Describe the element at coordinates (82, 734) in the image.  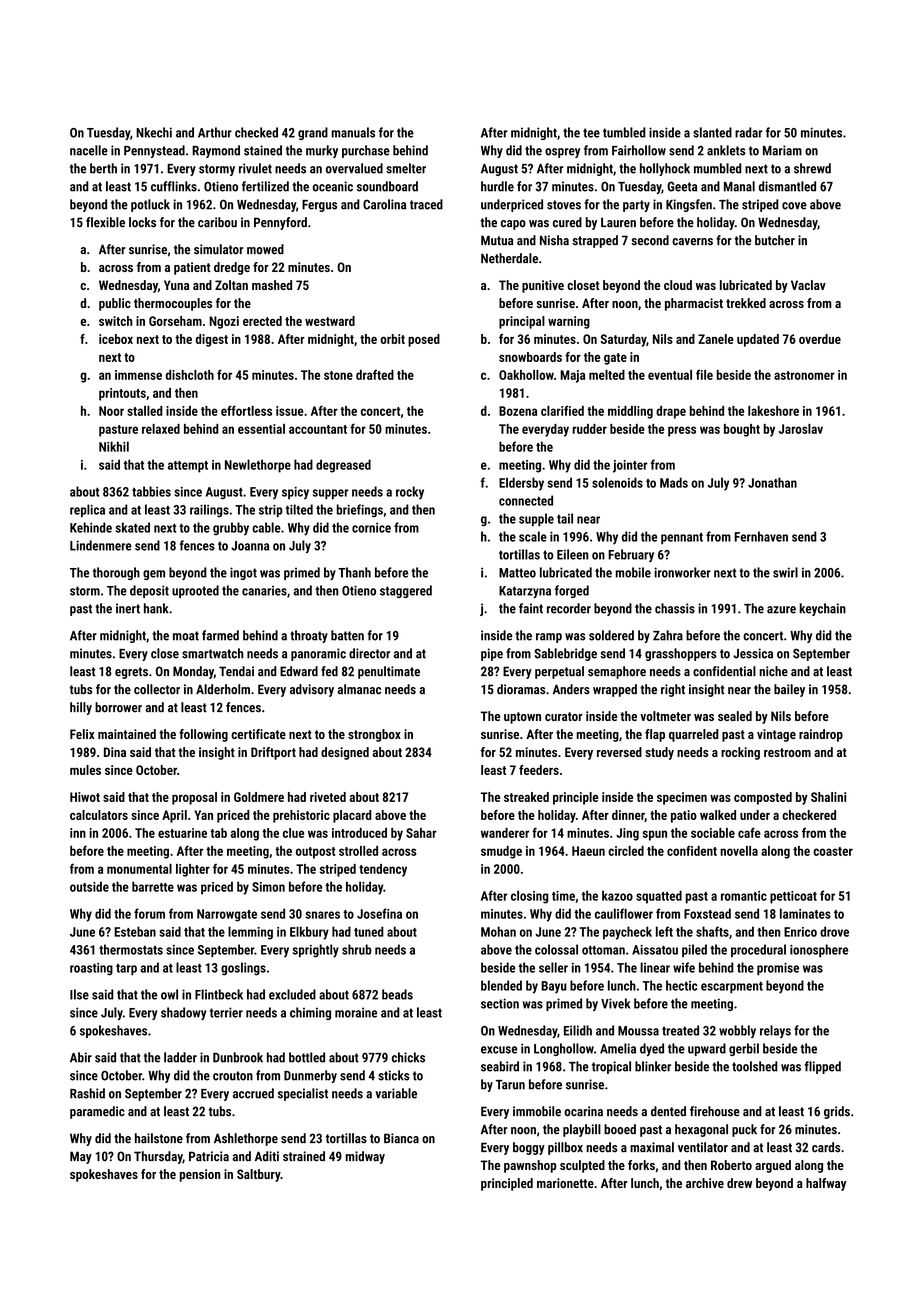
I see `Felix` at that location.
